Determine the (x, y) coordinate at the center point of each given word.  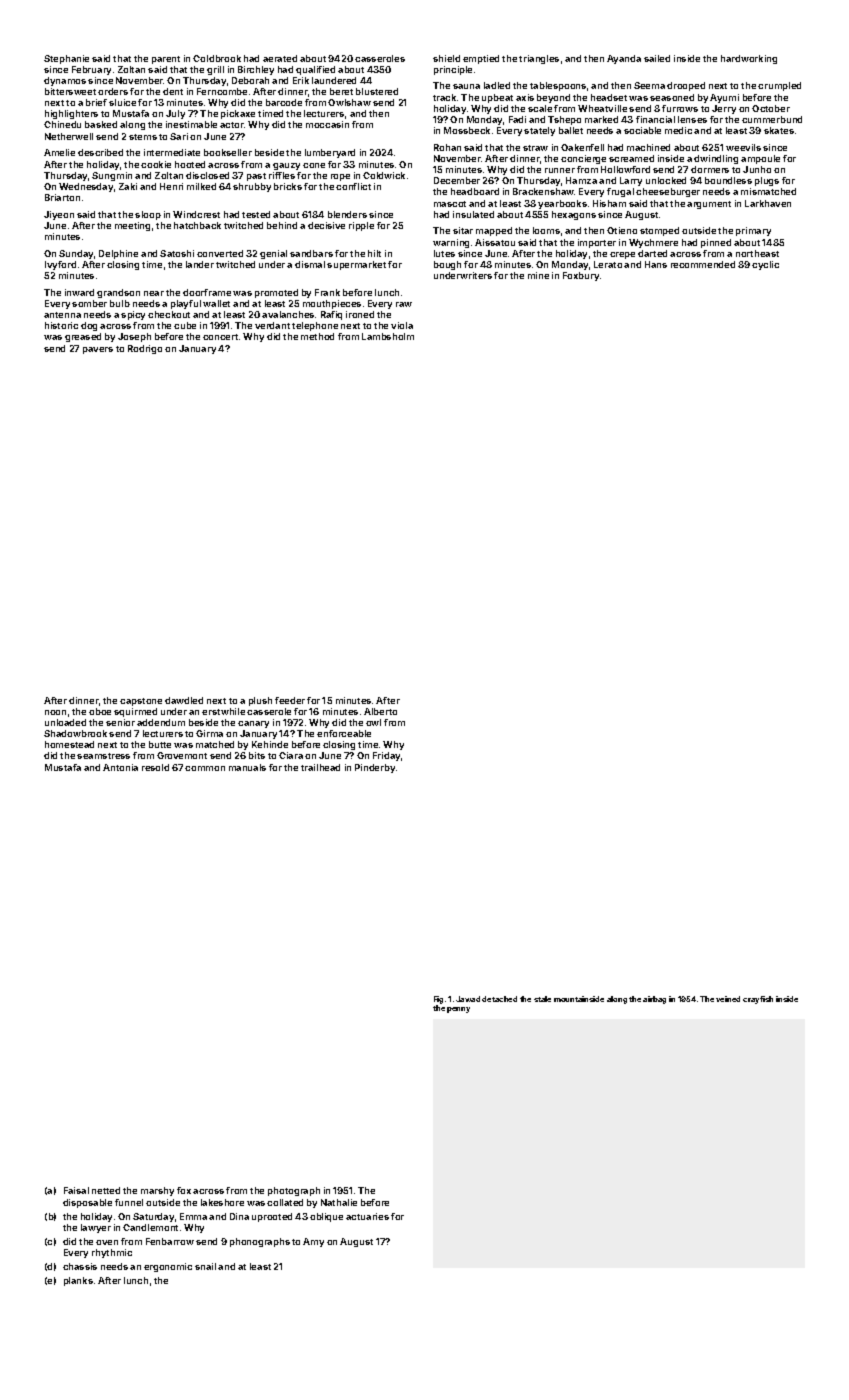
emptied (481, 59)
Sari (179, 136)
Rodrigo (145, 349)
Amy (313, 1242)
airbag (654, 1000)
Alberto (380, 711)
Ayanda (624, 59)
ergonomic (168, 1267)
